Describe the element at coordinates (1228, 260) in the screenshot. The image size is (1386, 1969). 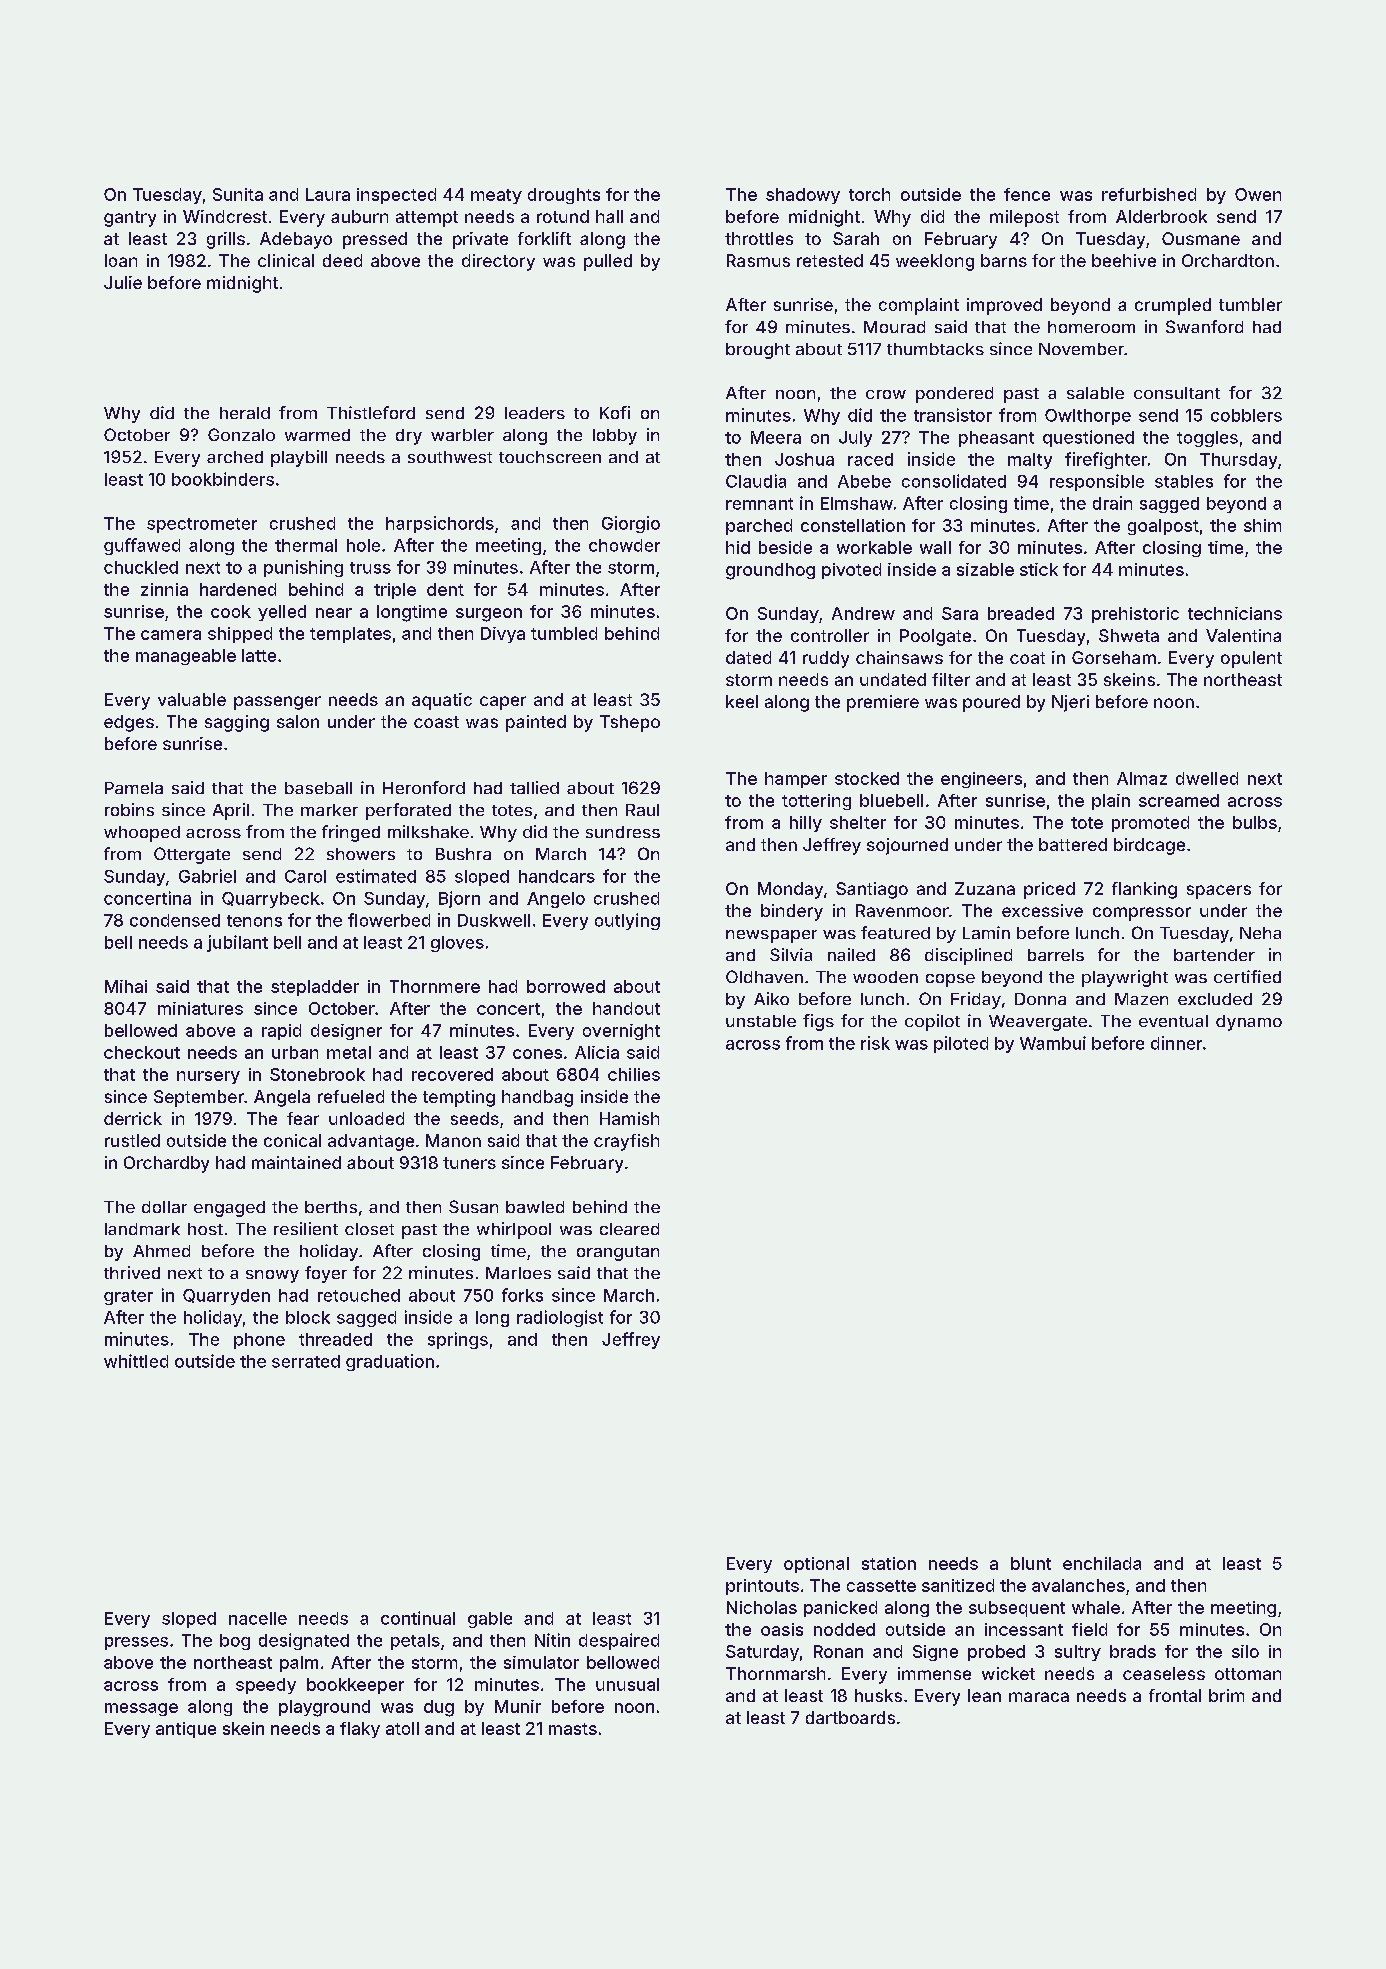
I see `Orchardton` at that location.
